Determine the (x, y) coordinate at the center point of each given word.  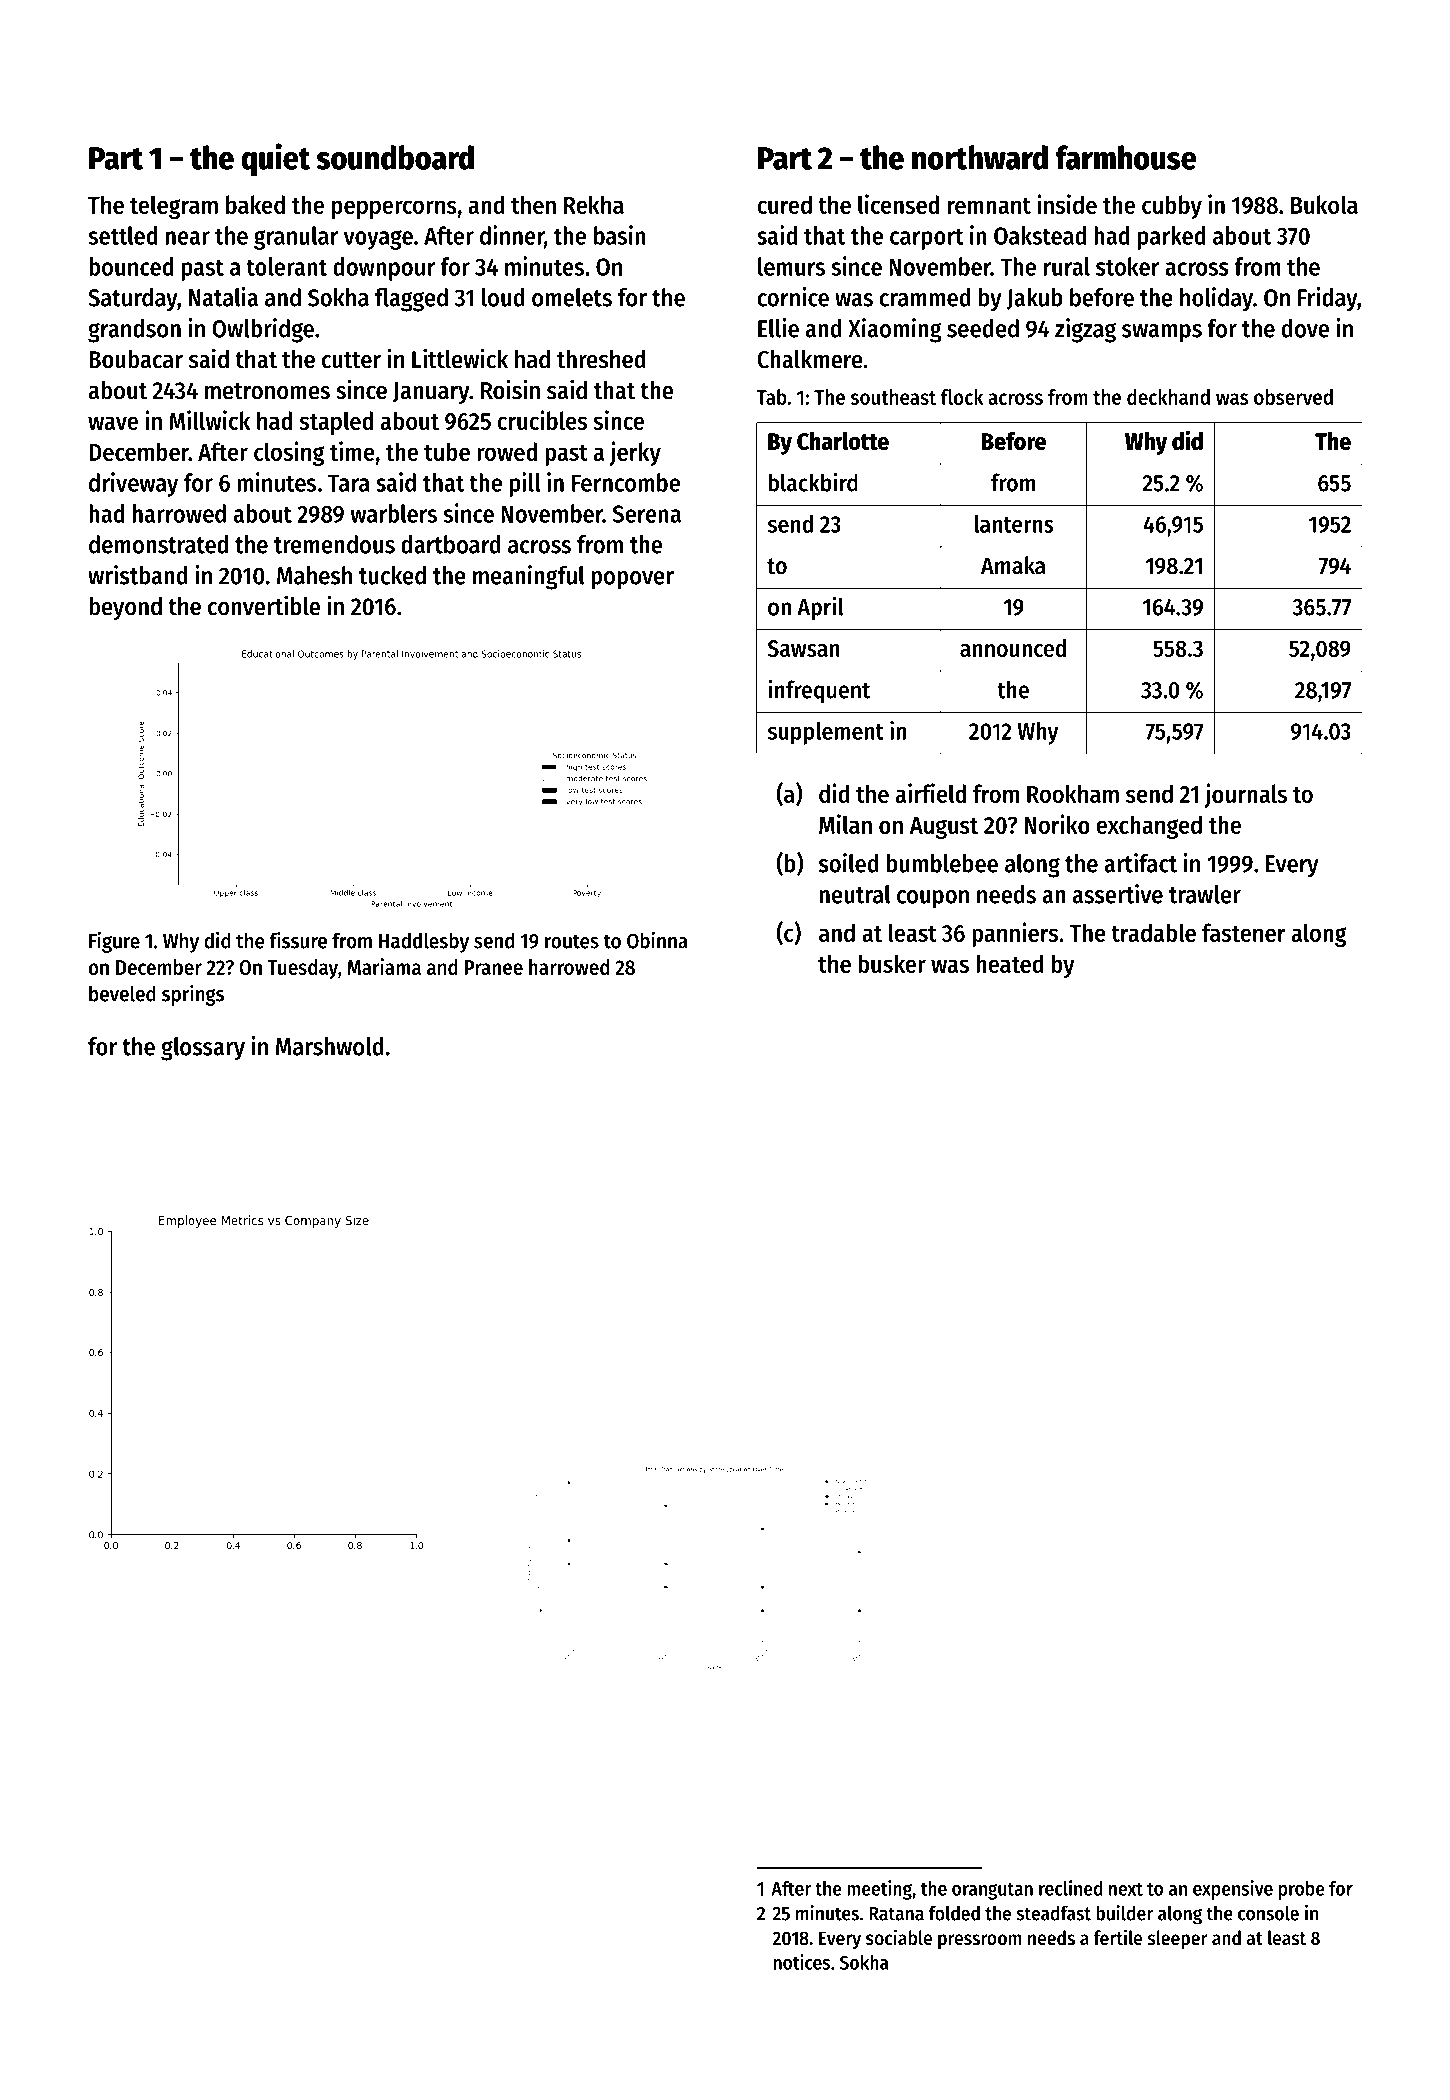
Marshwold (330, 1046)
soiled (849, 863)
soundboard (395, 157)
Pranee (494, 967)
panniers (1015, 934)
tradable (1153, 932)
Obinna (657, 940)
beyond (125, 608)
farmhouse (1126, 157)
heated (1010, 963)
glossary (203, 1049)
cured (784, 204)
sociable (899, 1937)
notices (802, 1962)
